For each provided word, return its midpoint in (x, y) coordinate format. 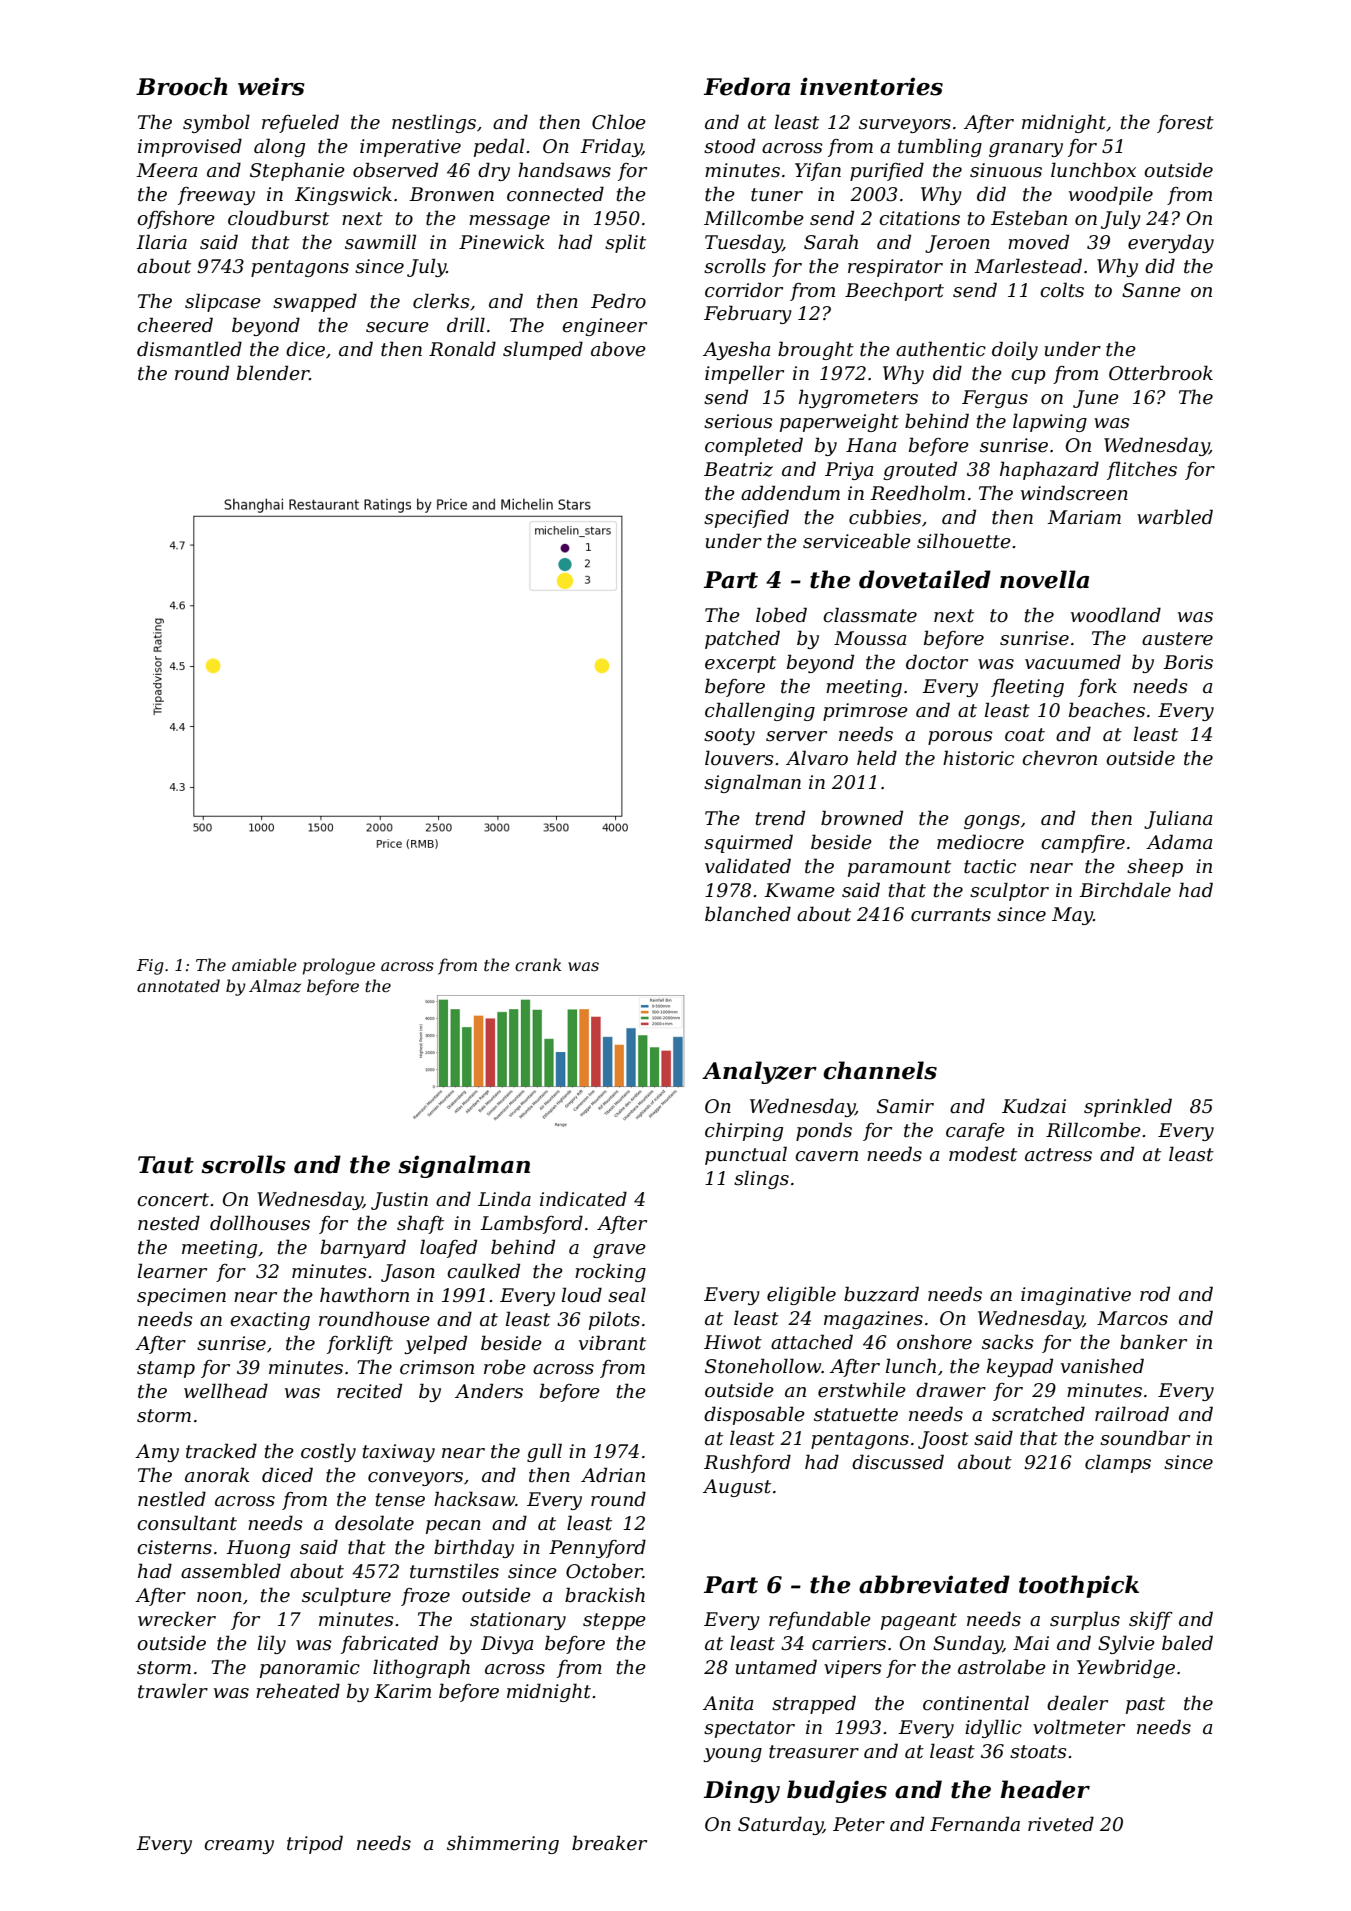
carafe (975, 1132)
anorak (217, 1475)
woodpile (1111, 195)
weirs (271, 86)
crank (538, 964)
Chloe (619, 122)
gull (544, 1452)
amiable (264, 964)
